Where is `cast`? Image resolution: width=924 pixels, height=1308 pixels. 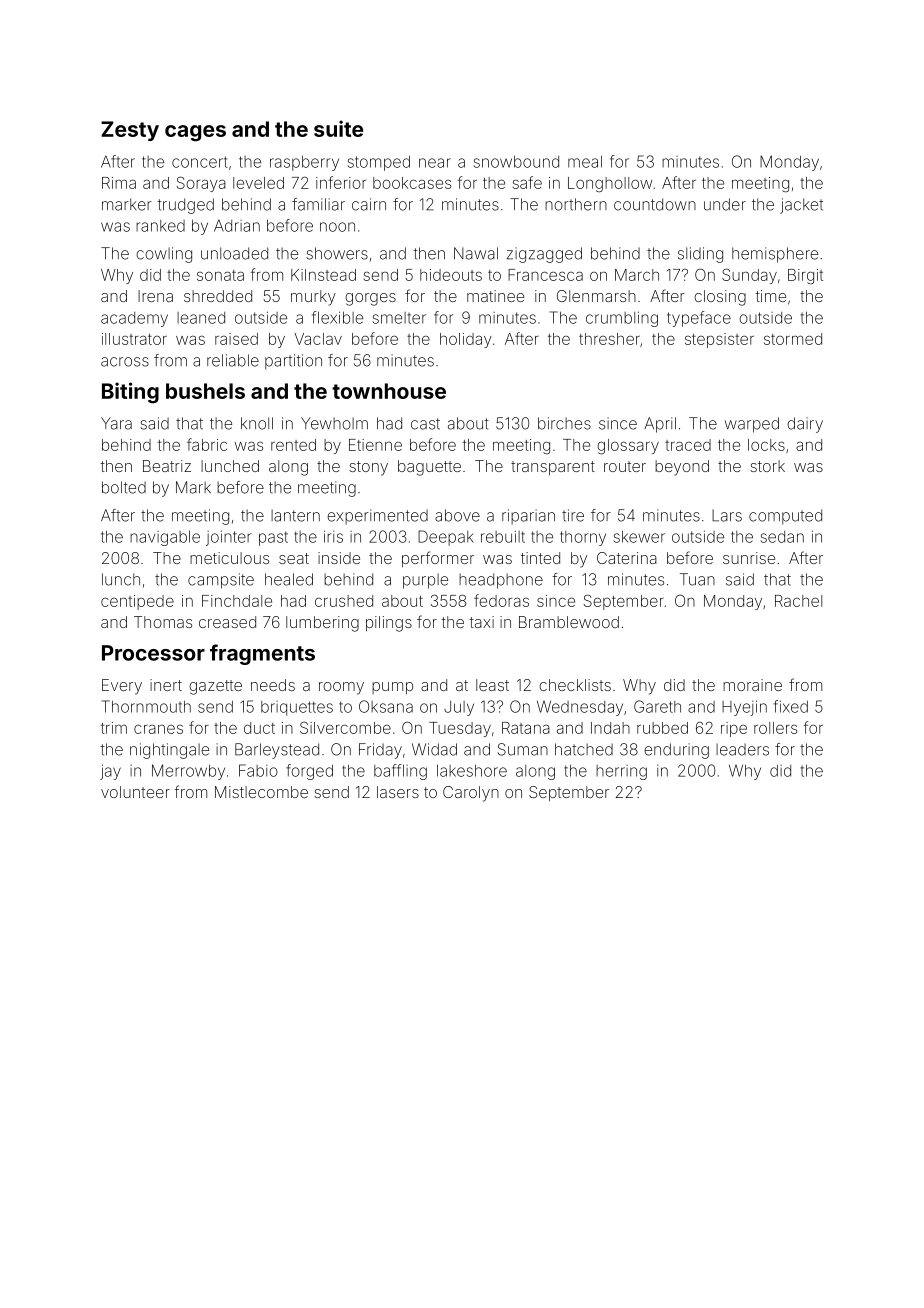 cast is located at coordinates (425, 424).
